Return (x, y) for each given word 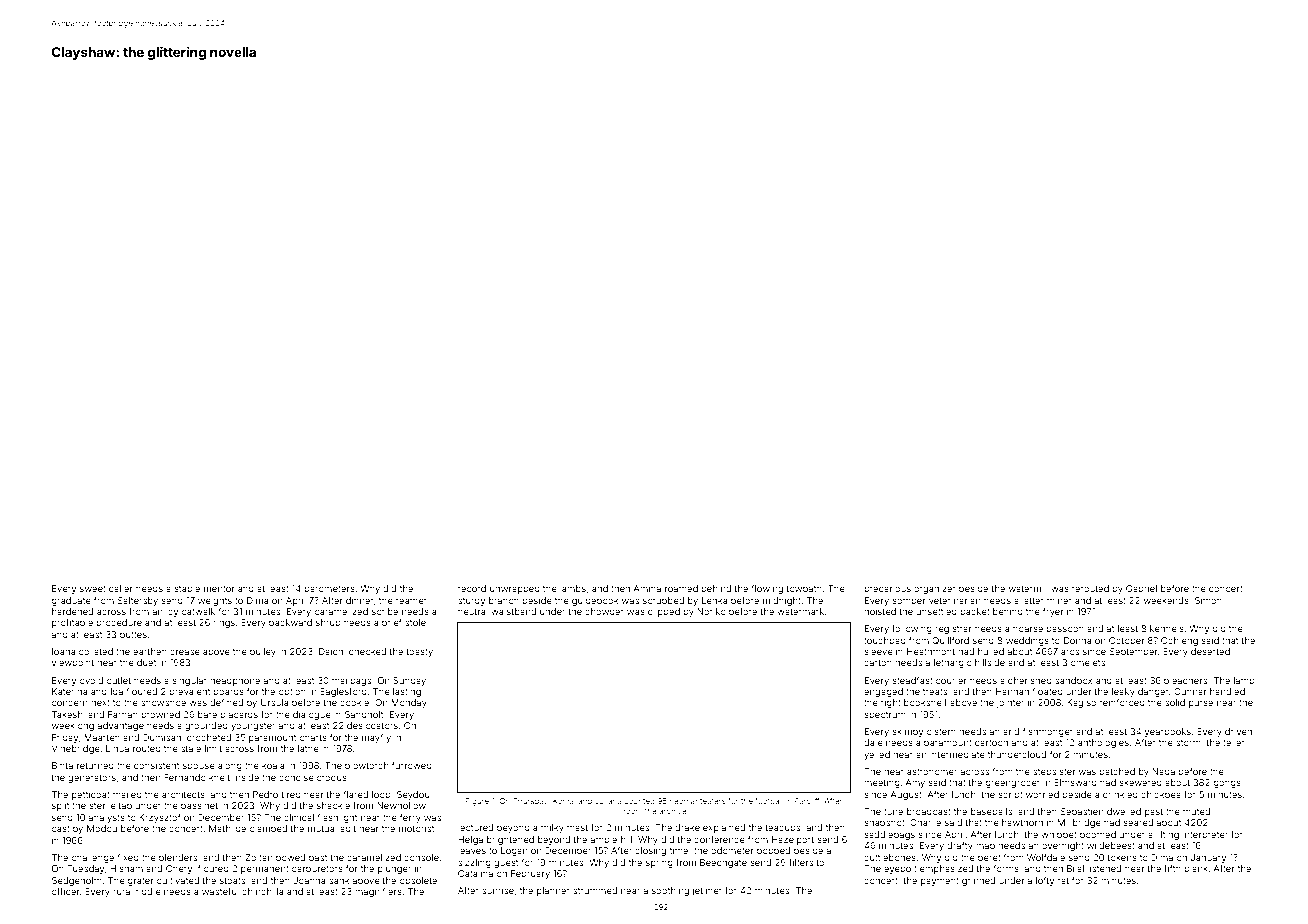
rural (122, 891)
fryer (1053, 612)
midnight (782, 601)
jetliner (707, 891)
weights (215, 601)
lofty (1045, 881)
